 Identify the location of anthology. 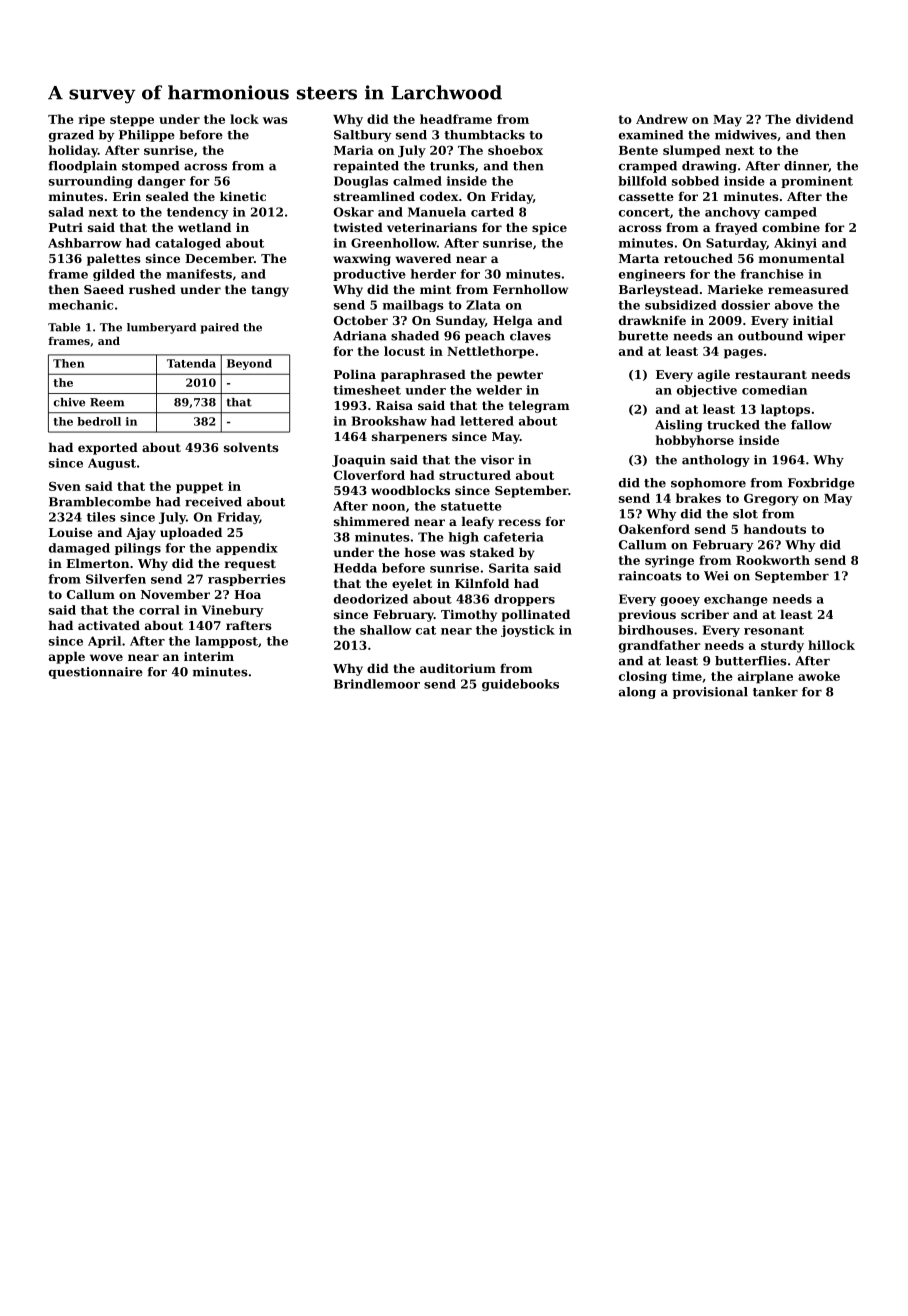
(716, 461).
